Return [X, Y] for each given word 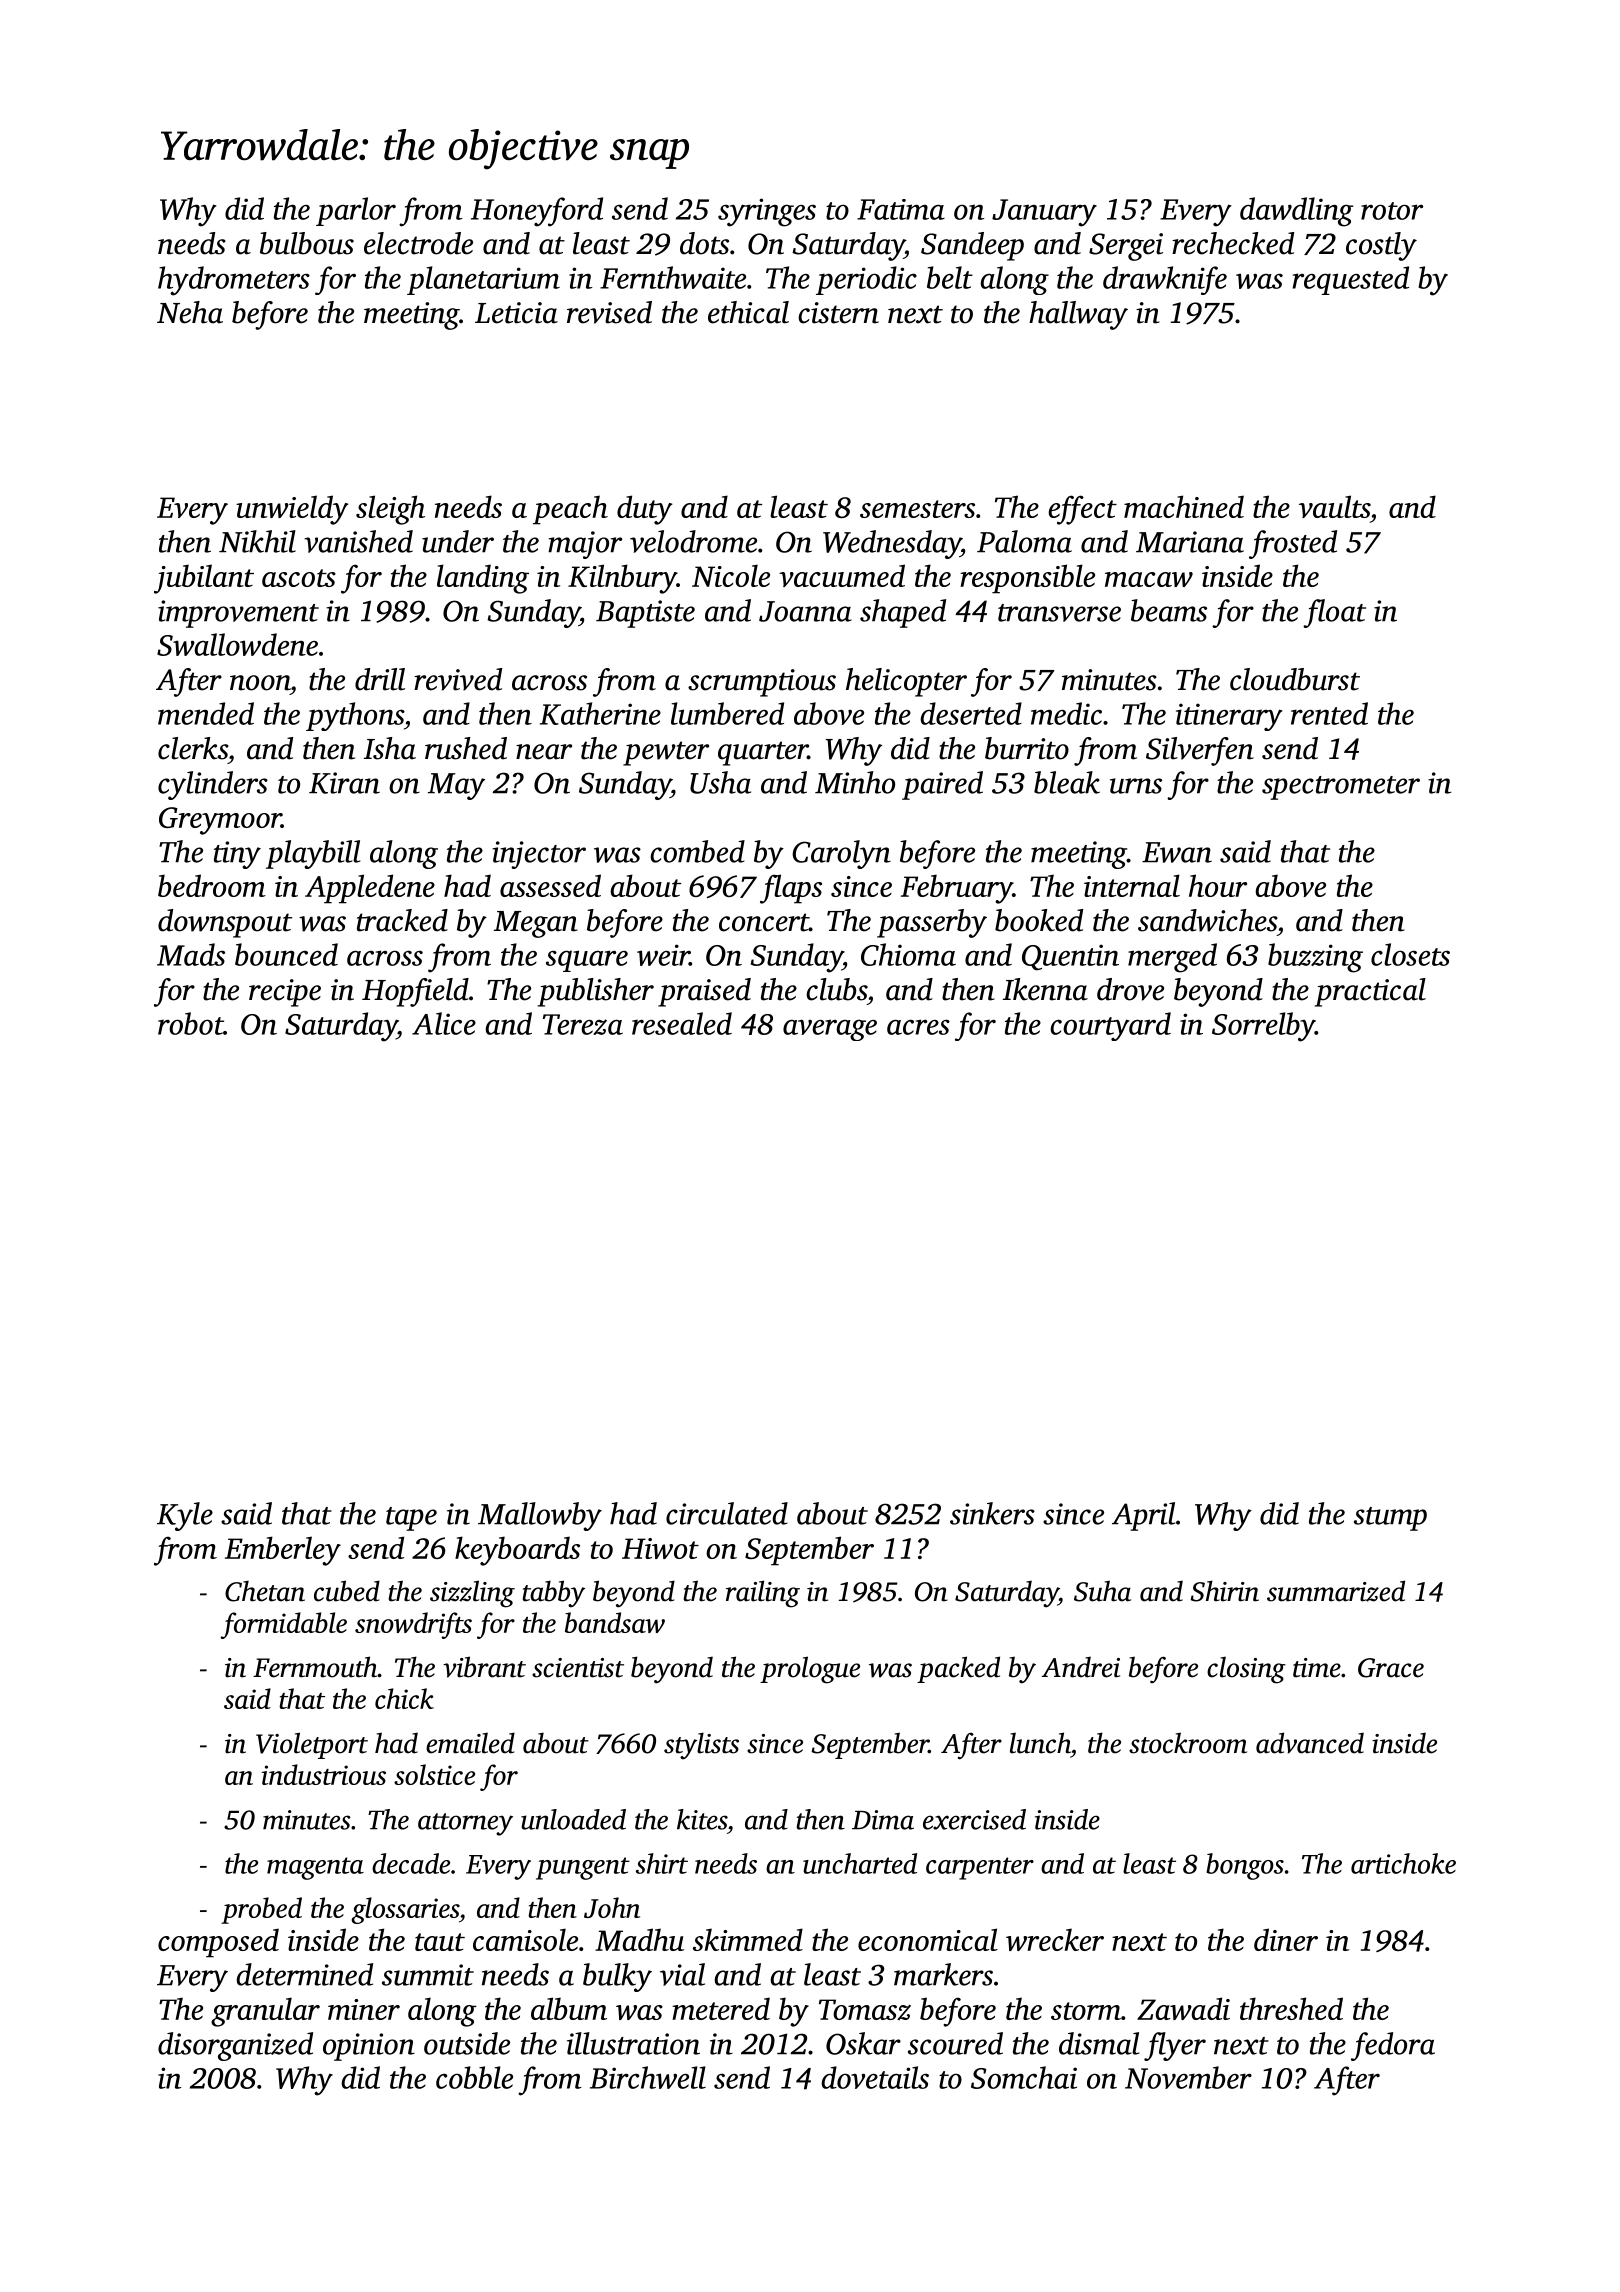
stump [1390, 1519]
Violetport [312, 1745]
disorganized [235, 2046]
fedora [1393, 2046]
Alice [444, 1023]
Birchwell [648, 2077]
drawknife [1165, 280]
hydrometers [234, 281]
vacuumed [842, 575]
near [544, 752]
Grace [1391, 1668]
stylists [701, 1746]
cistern [838, 313]
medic [1066, 713]
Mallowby [540, 1516]
